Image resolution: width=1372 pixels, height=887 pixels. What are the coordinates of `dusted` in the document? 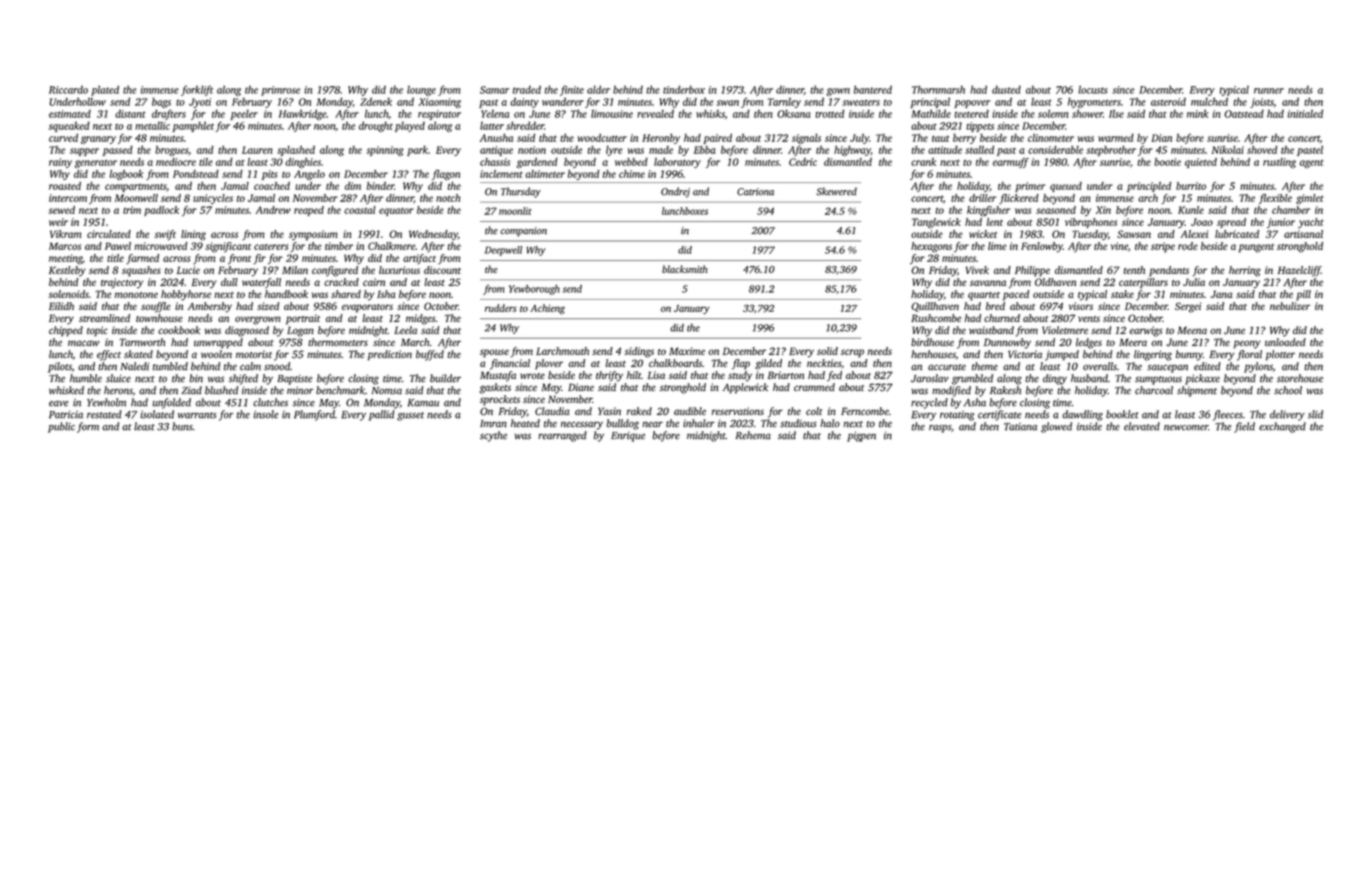 It's located at (1006, 89).
